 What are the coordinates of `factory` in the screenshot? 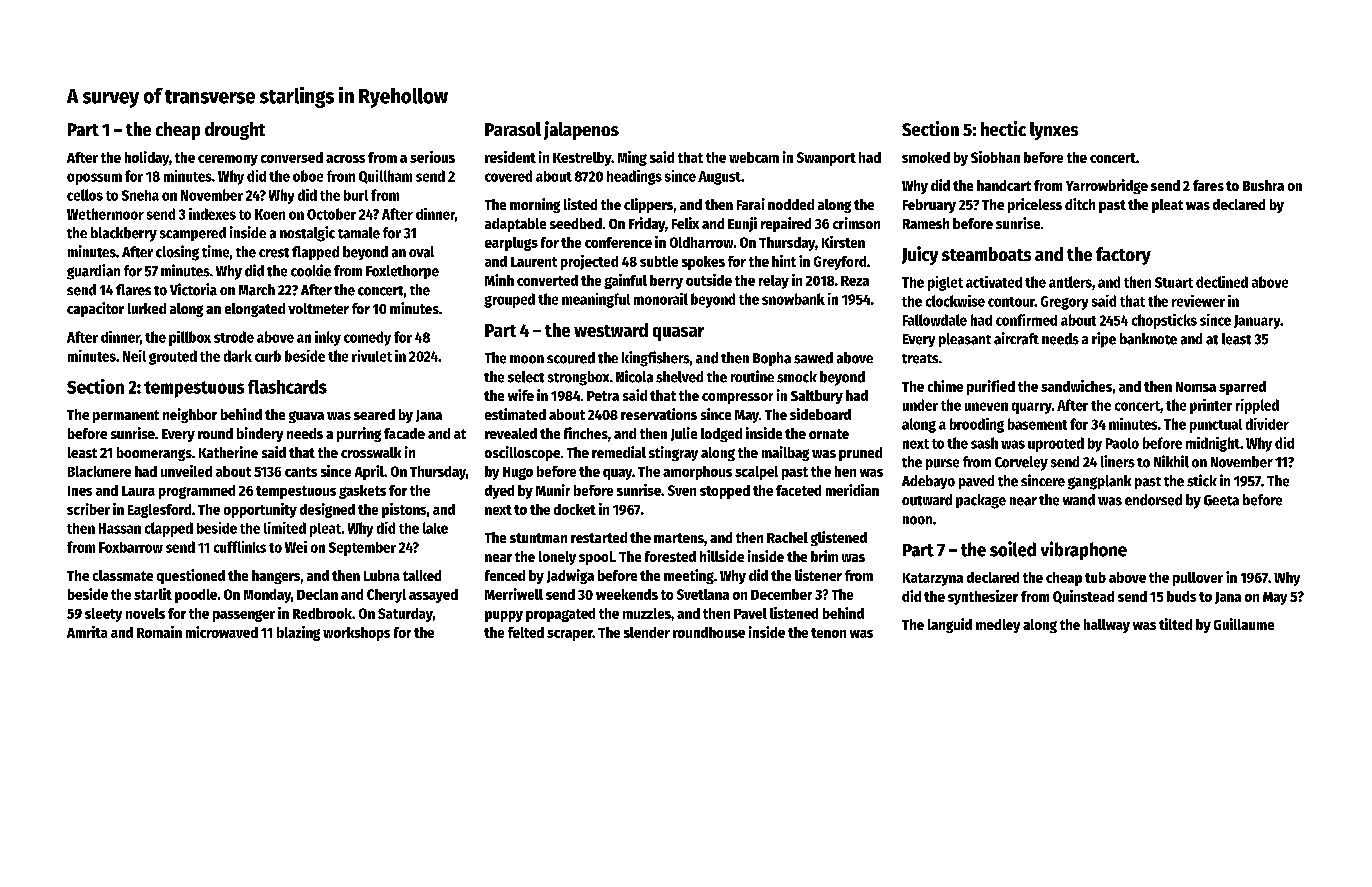 It's located at (1123, 256).
